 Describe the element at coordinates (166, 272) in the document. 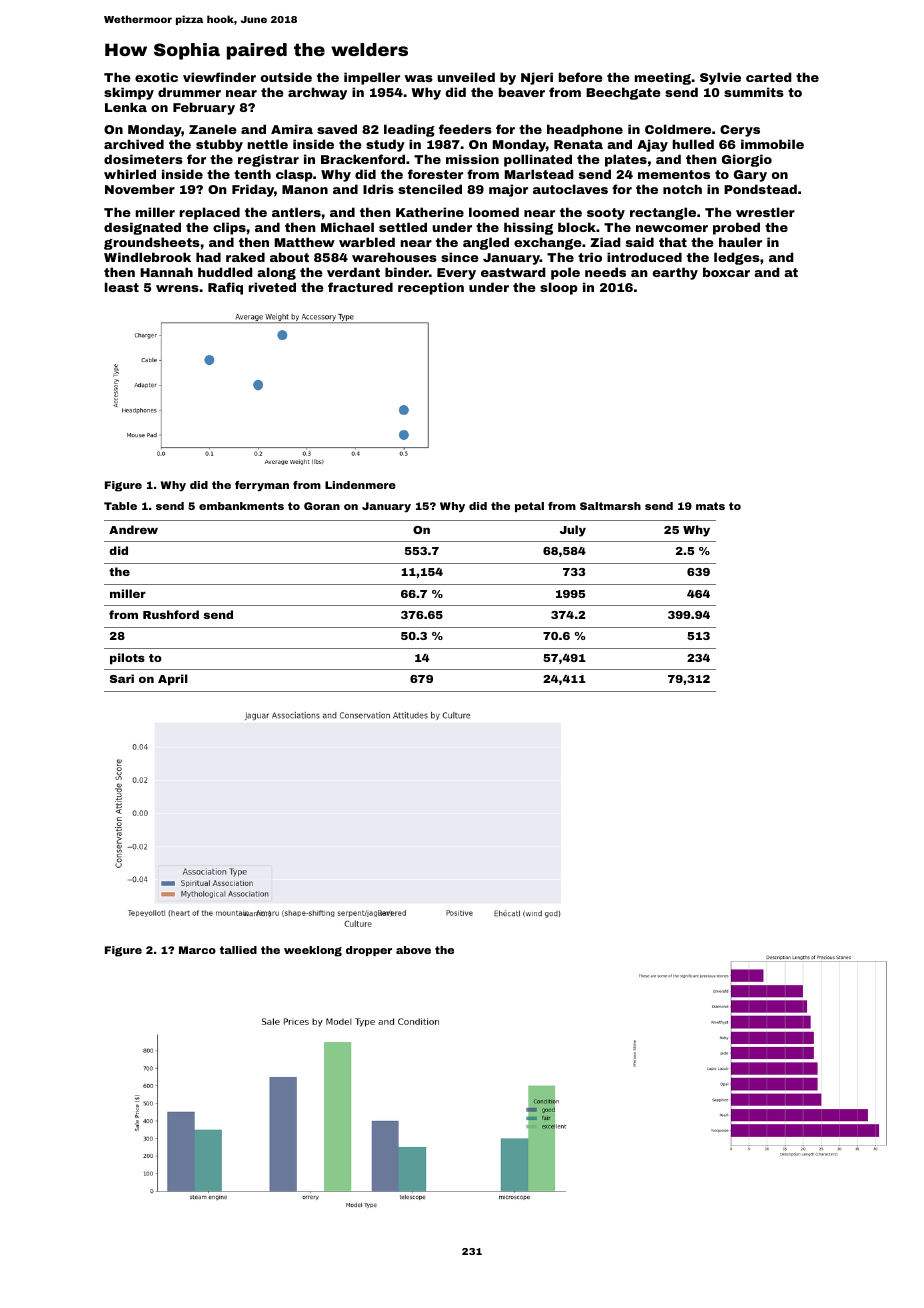

I see `Hannah` at that location.
